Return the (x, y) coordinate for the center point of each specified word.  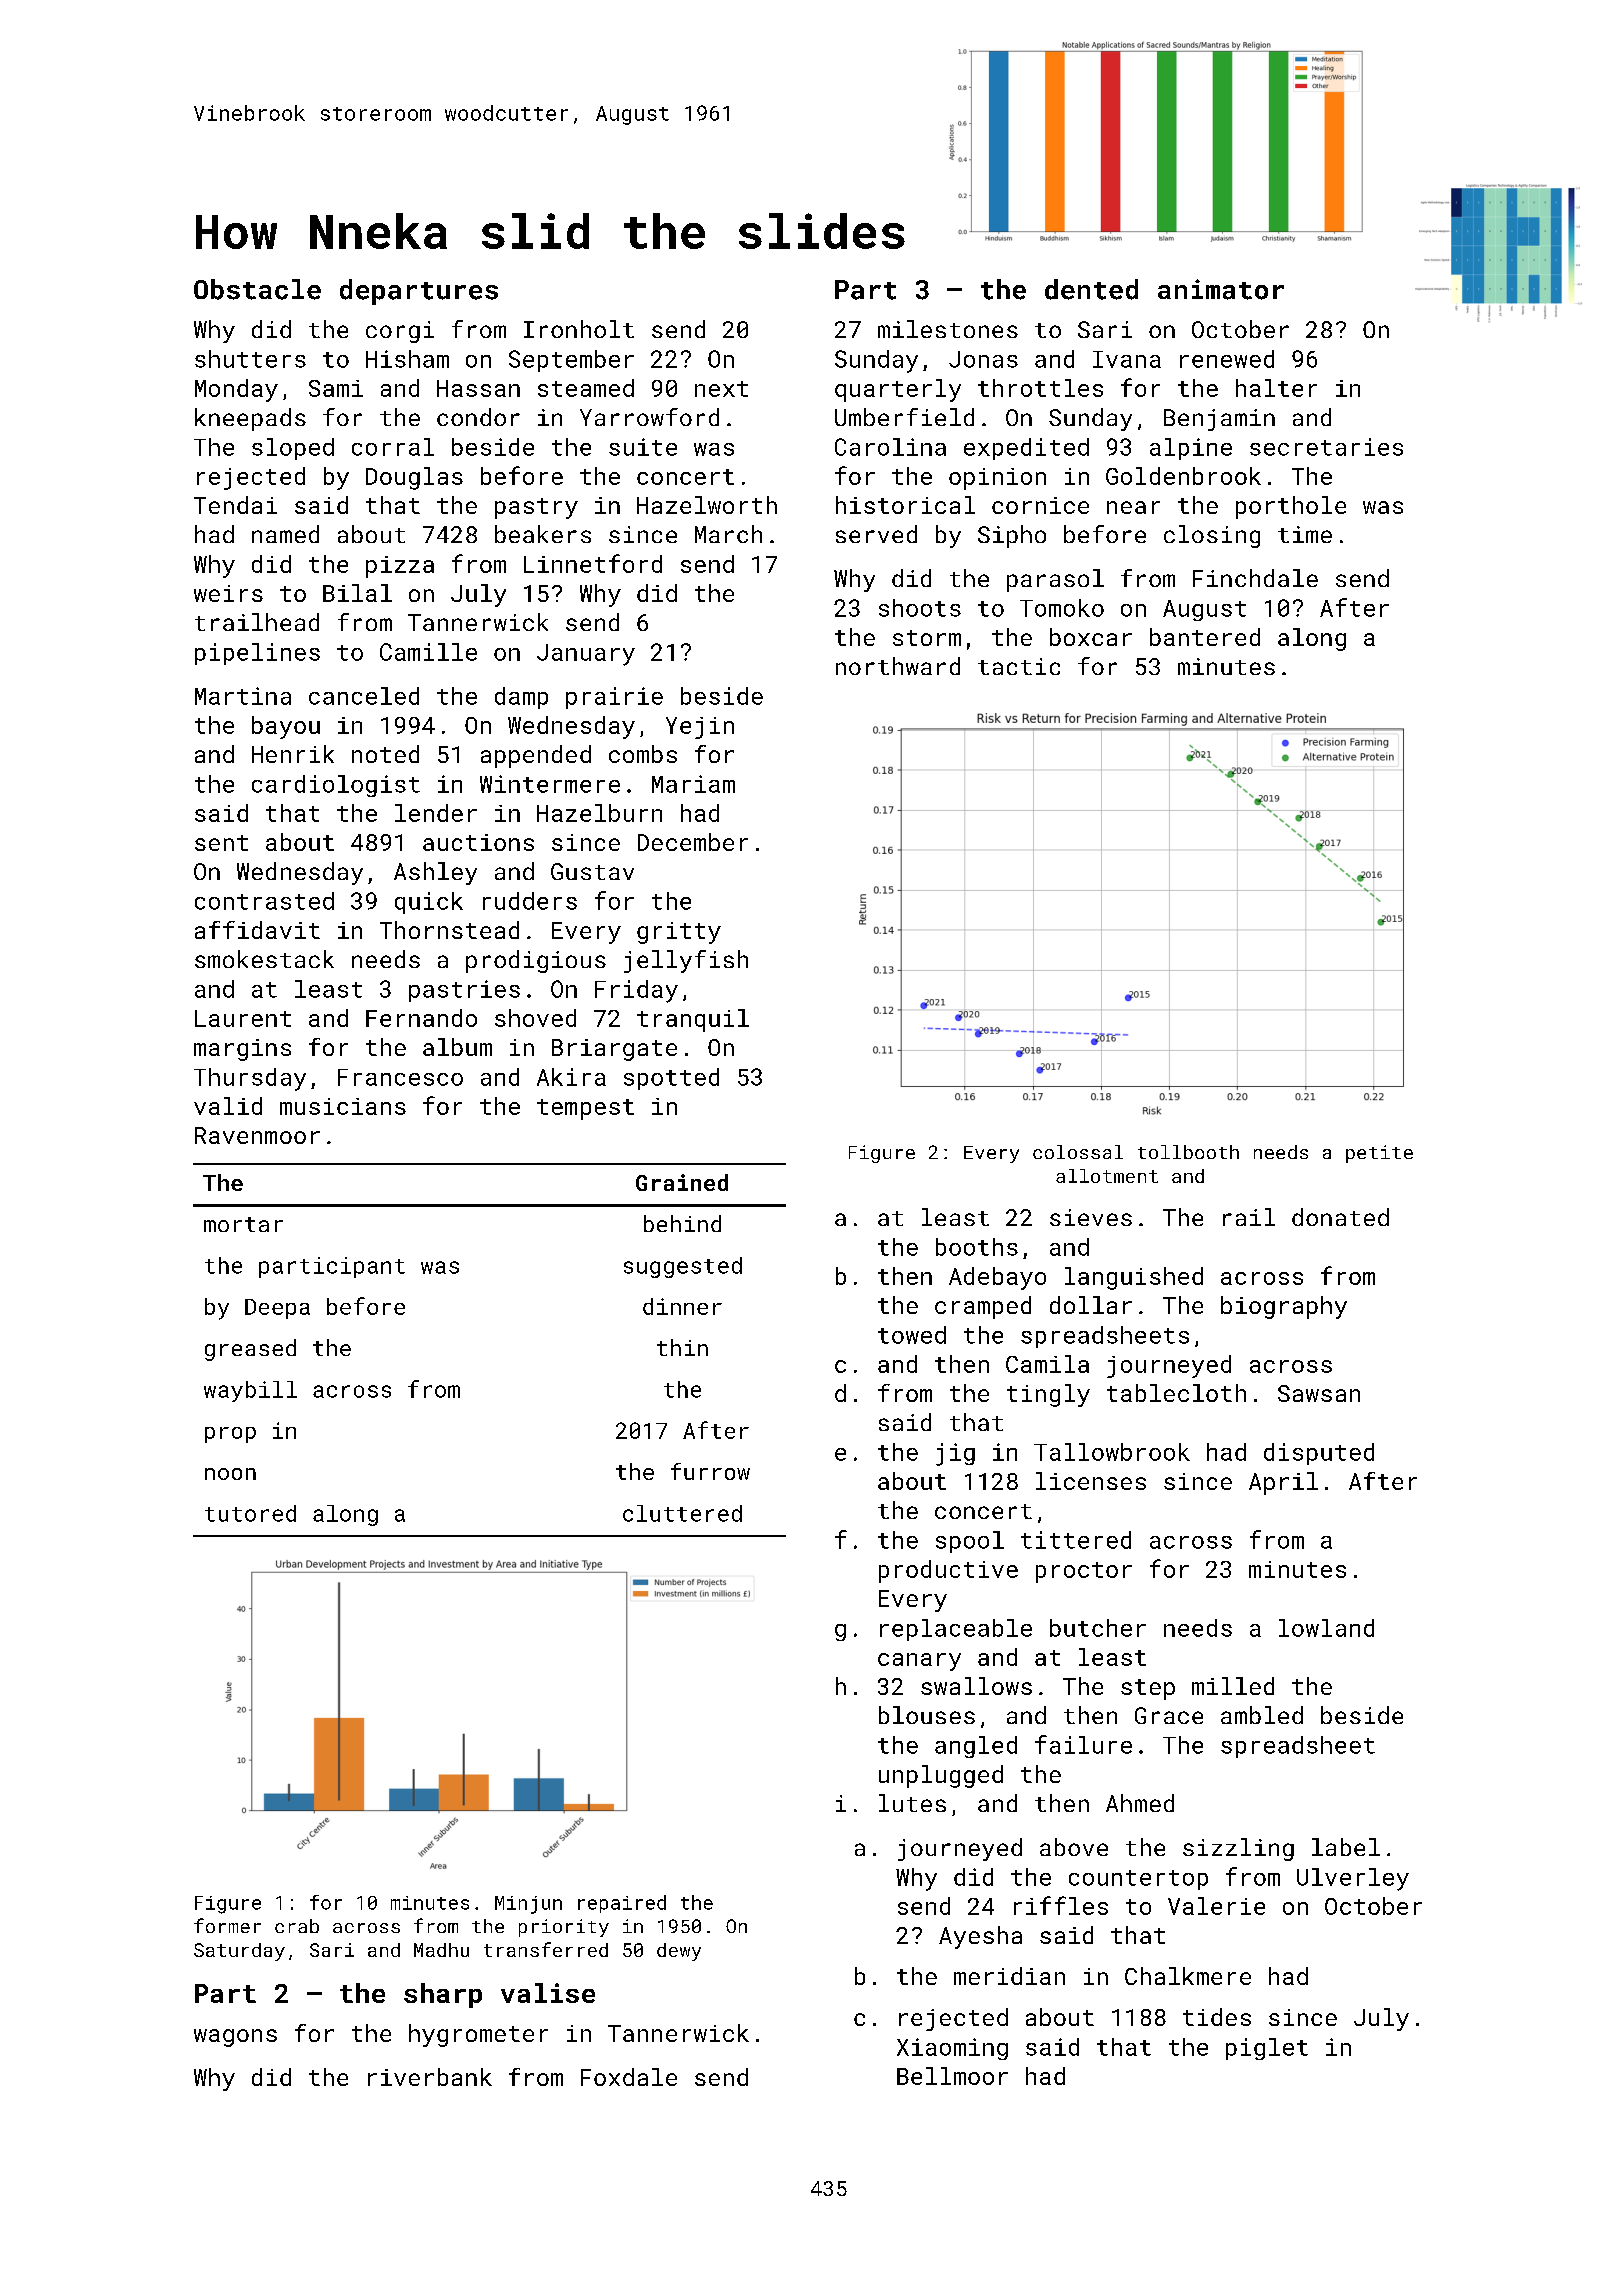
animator (1221, 289)
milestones (948, 329)
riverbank (430, 2077)
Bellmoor (952, 2076)
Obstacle (257, 289)
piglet (1267, 2049)
